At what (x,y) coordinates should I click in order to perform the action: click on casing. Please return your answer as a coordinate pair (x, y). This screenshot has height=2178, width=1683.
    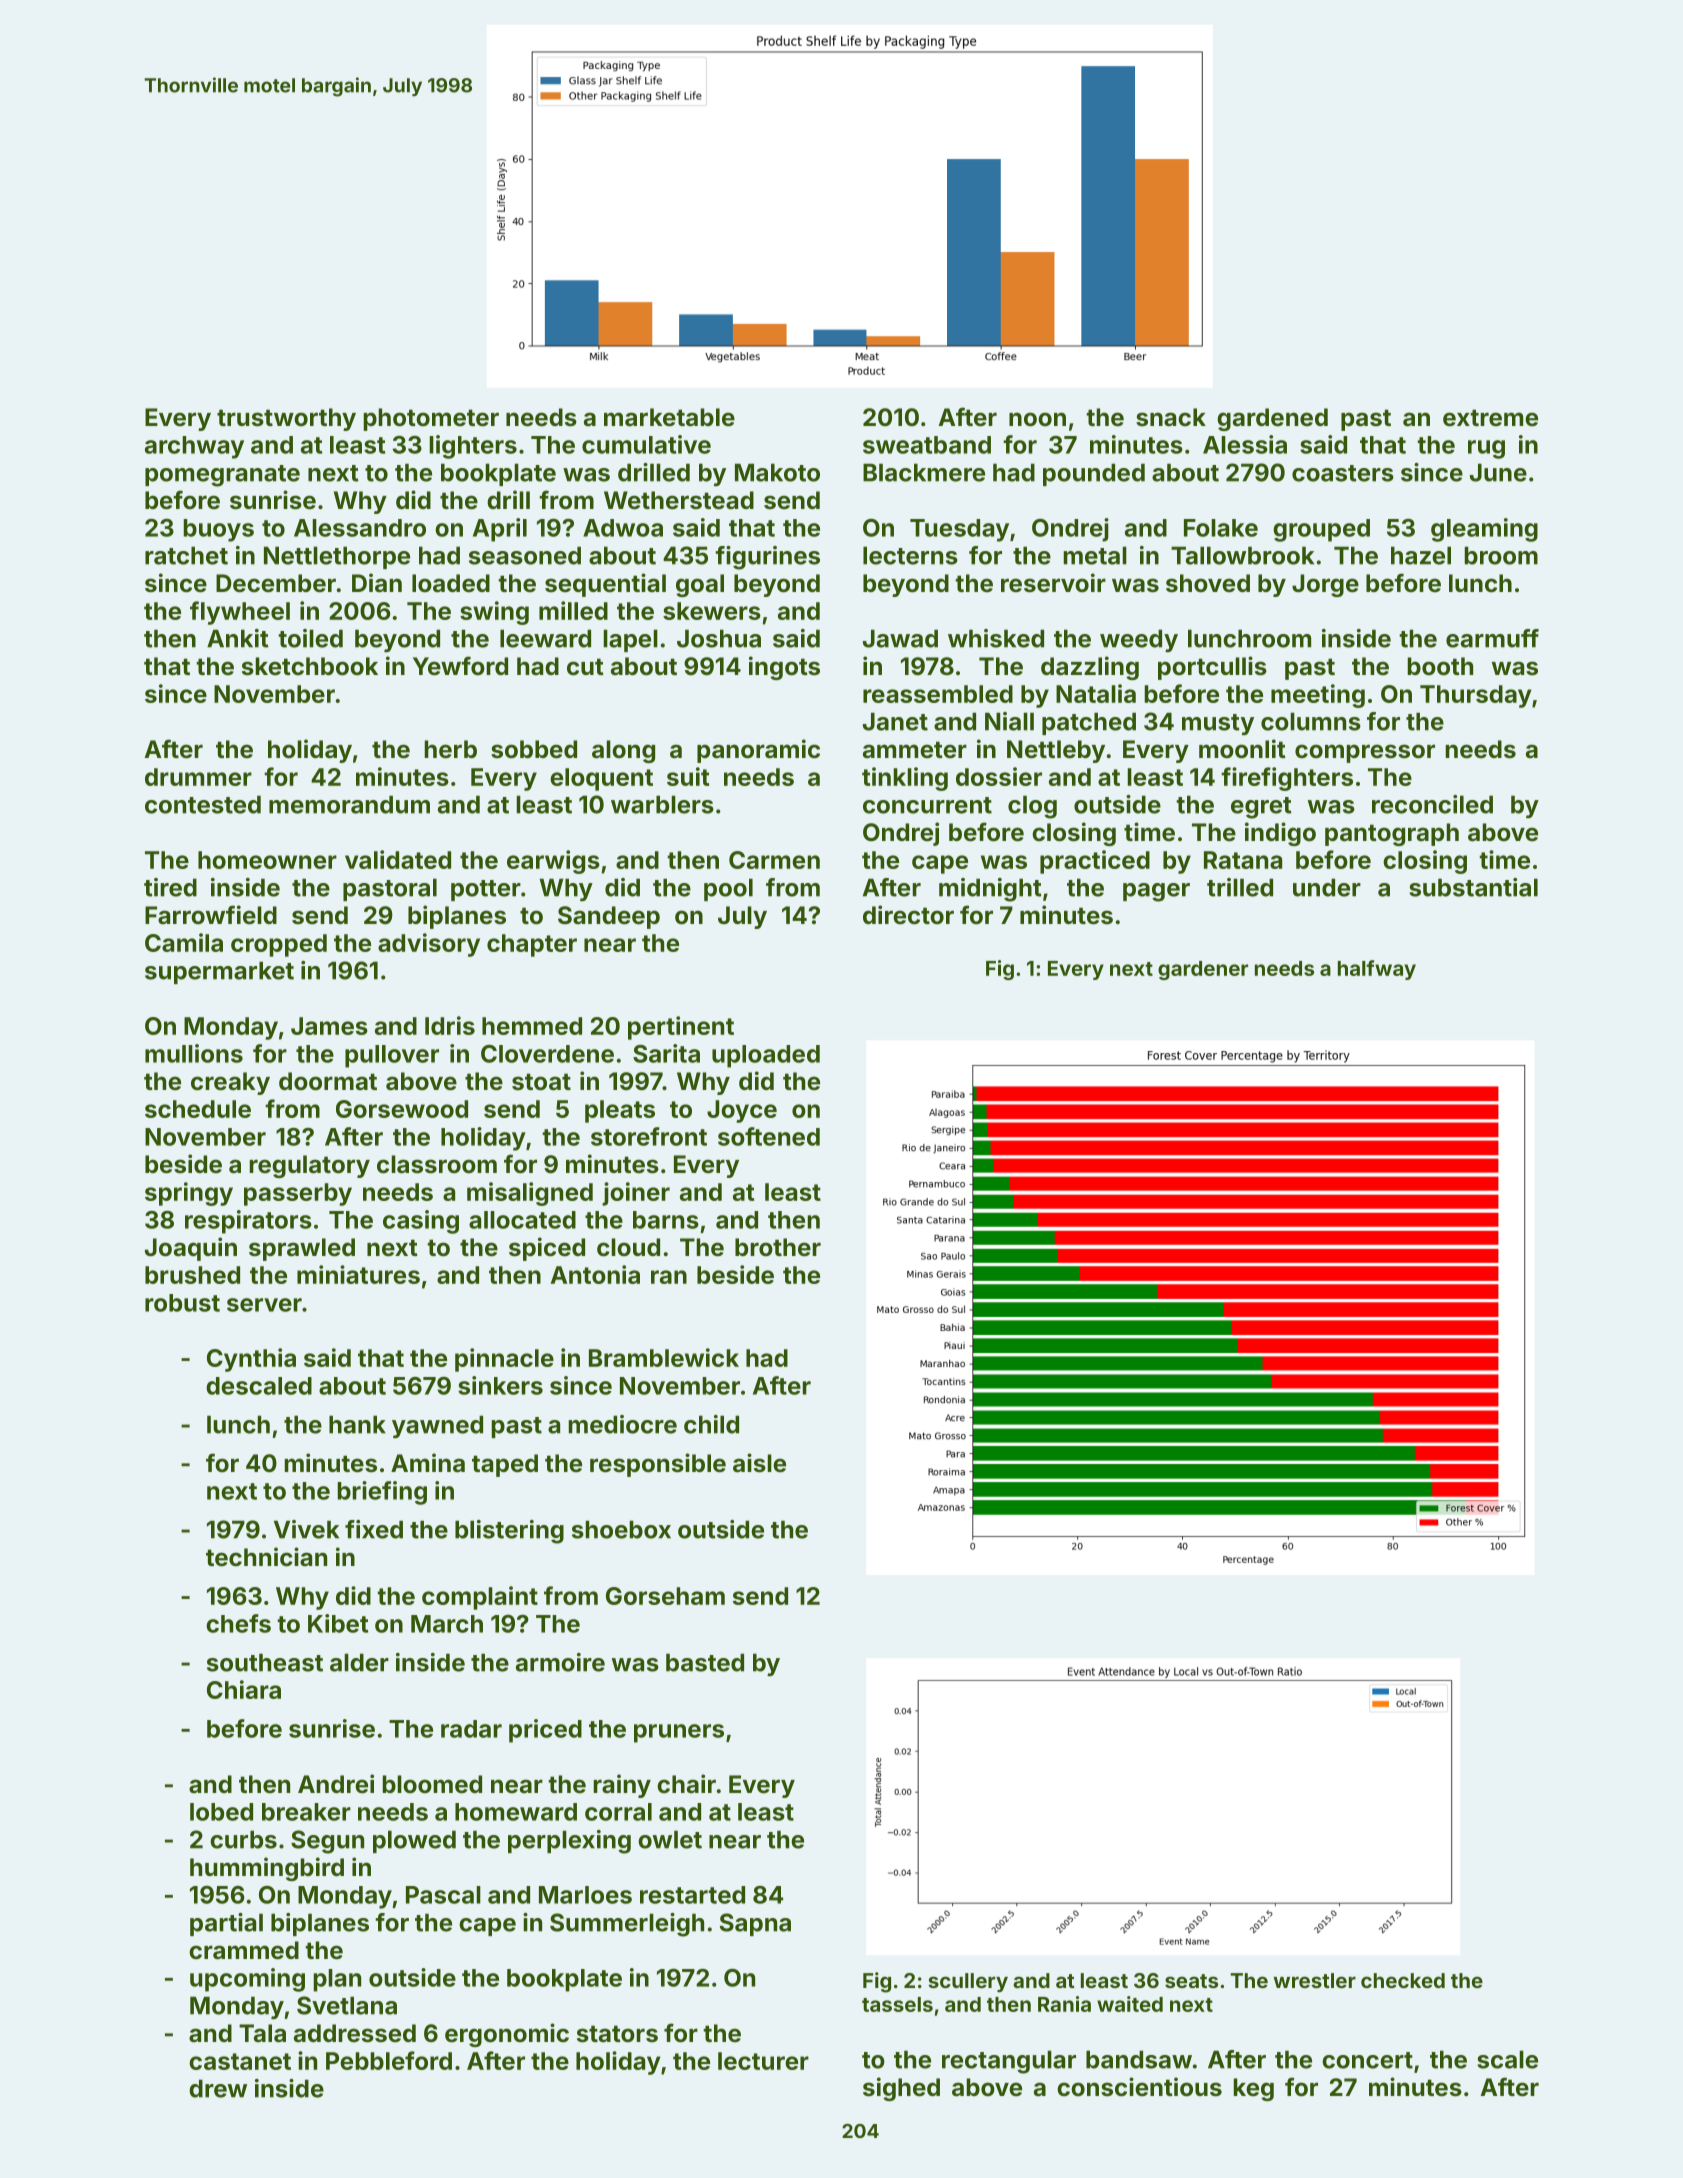
    Looking at the image, I should click on (421, 1222).
